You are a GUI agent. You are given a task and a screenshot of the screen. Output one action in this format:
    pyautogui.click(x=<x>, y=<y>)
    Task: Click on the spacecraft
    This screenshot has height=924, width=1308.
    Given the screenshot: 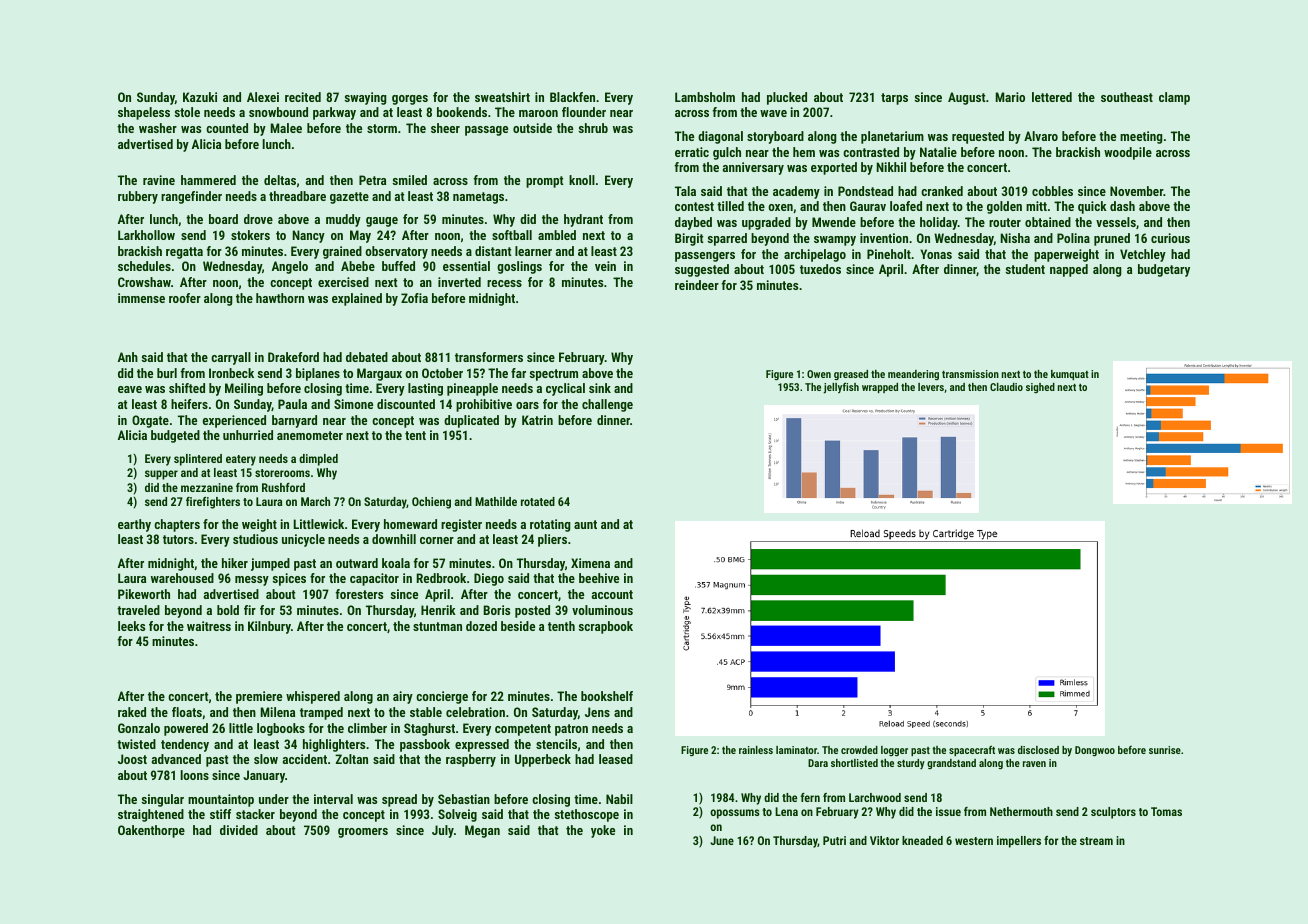 What is the action you would take?
    pyautogui.click(x=972, y=750)
